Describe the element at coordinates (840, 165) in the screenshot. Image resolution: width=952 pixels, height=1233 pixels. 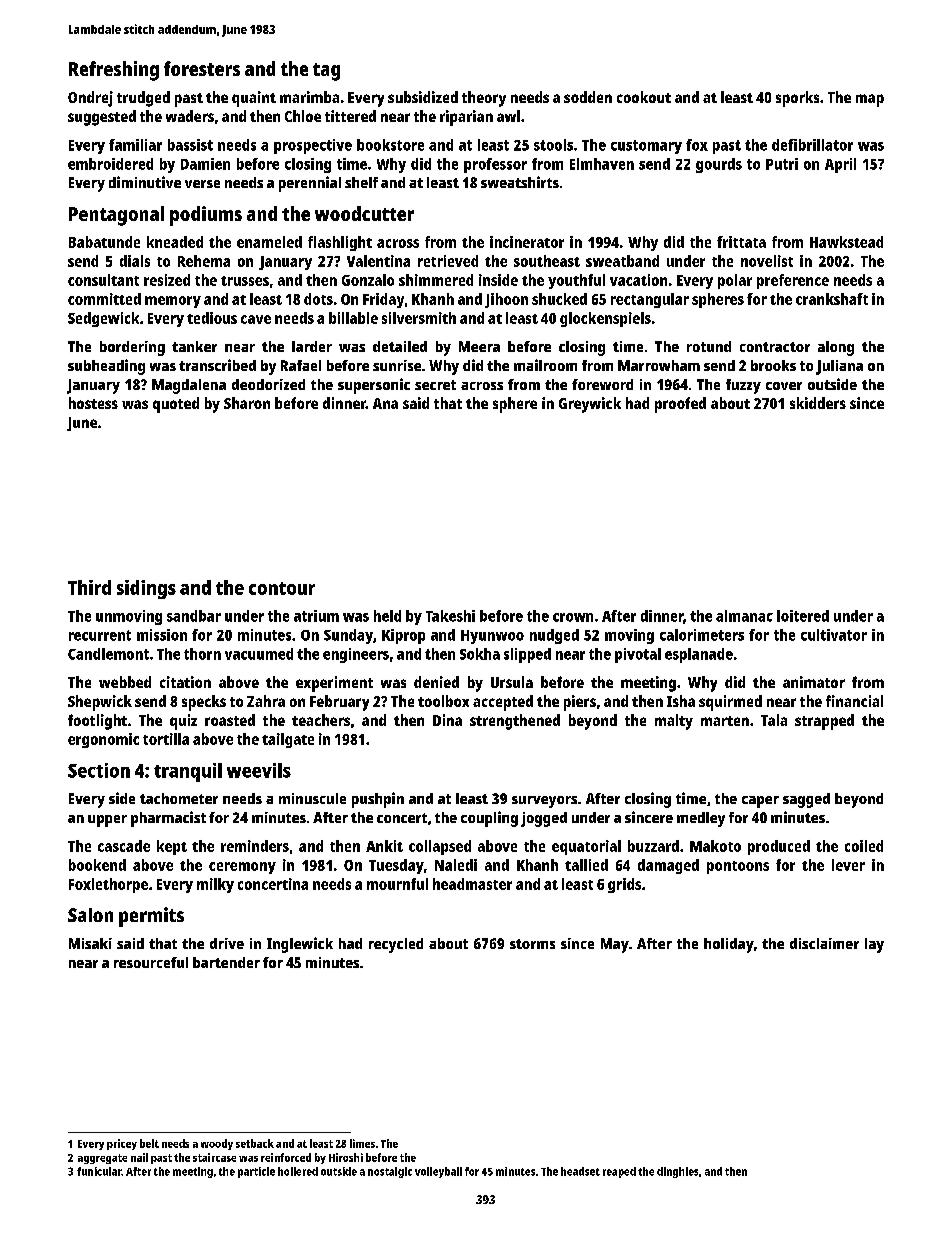
I see `April` at that location.
